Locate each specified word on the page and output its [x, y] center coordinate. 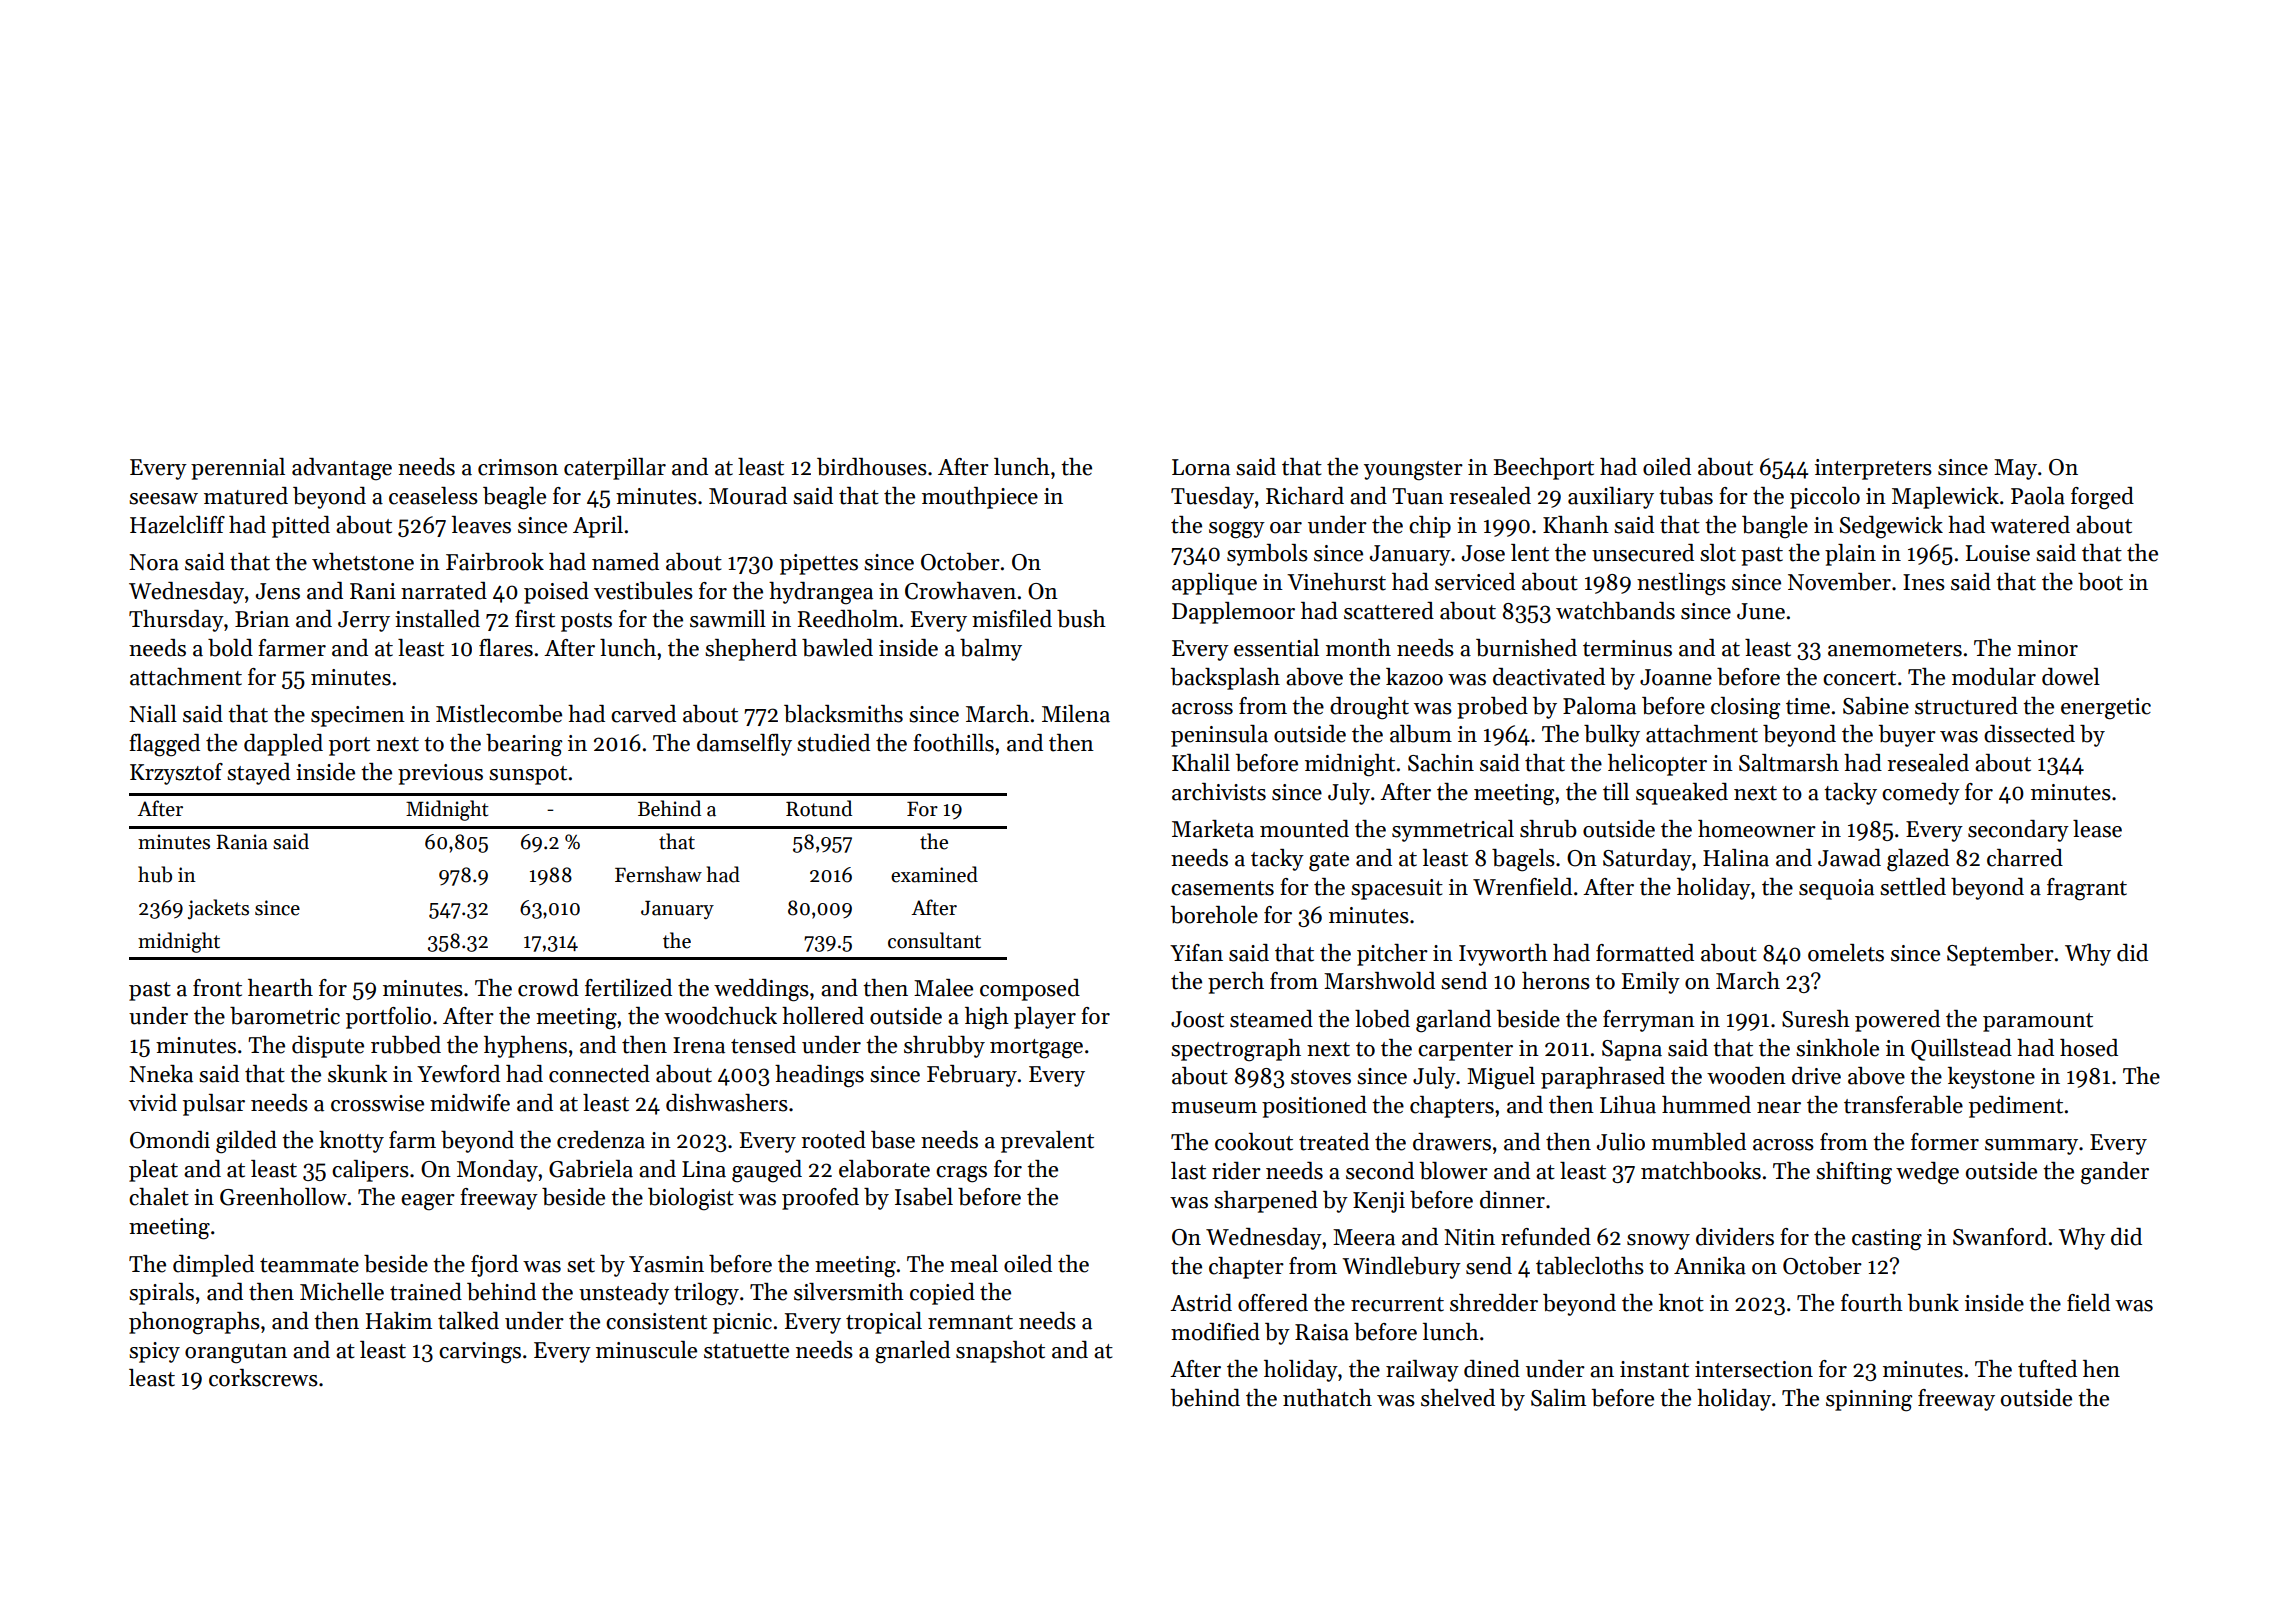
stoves [1321, 1077]
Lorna [1201, 467]
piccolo [1825, 498]
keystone [1991, 1078]
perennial [238, 469]
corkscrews [263, 1378]
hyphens [525, 1047]
